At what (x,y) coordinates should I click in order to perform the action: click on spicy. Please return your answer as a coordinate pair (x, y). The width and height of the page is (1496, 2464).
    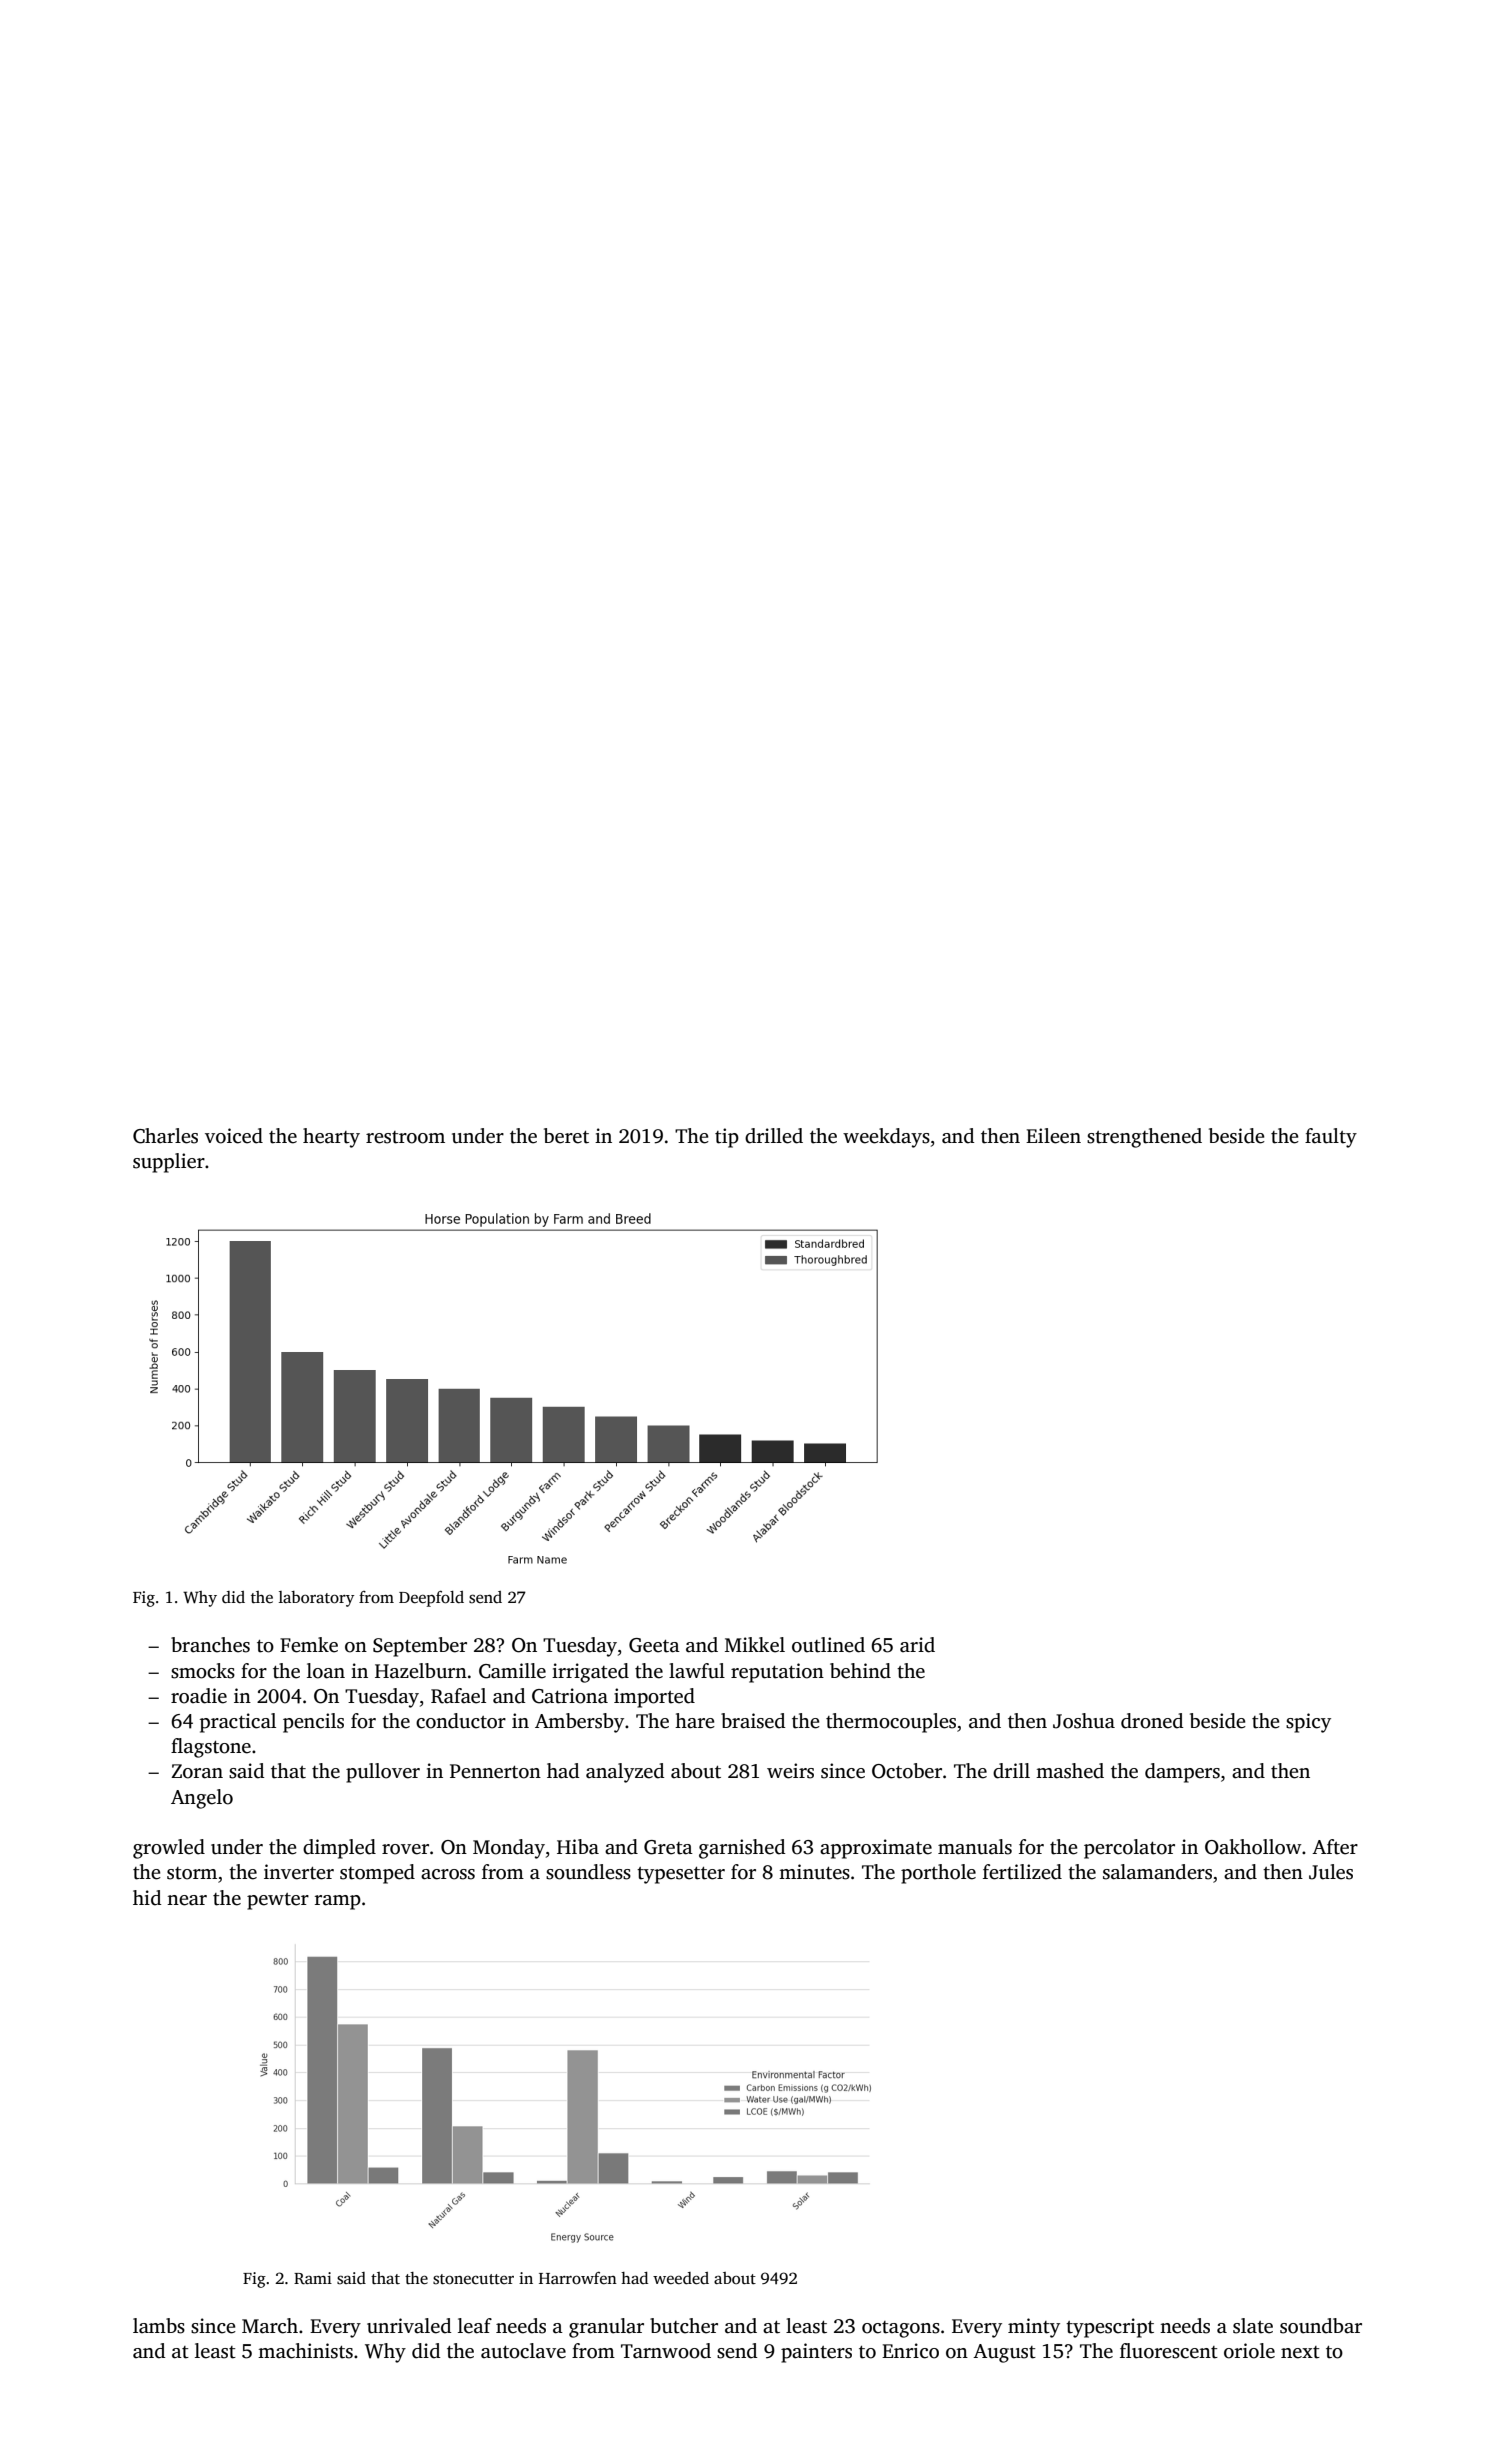
    Looking at the image, I should click on (1308, 1723).
